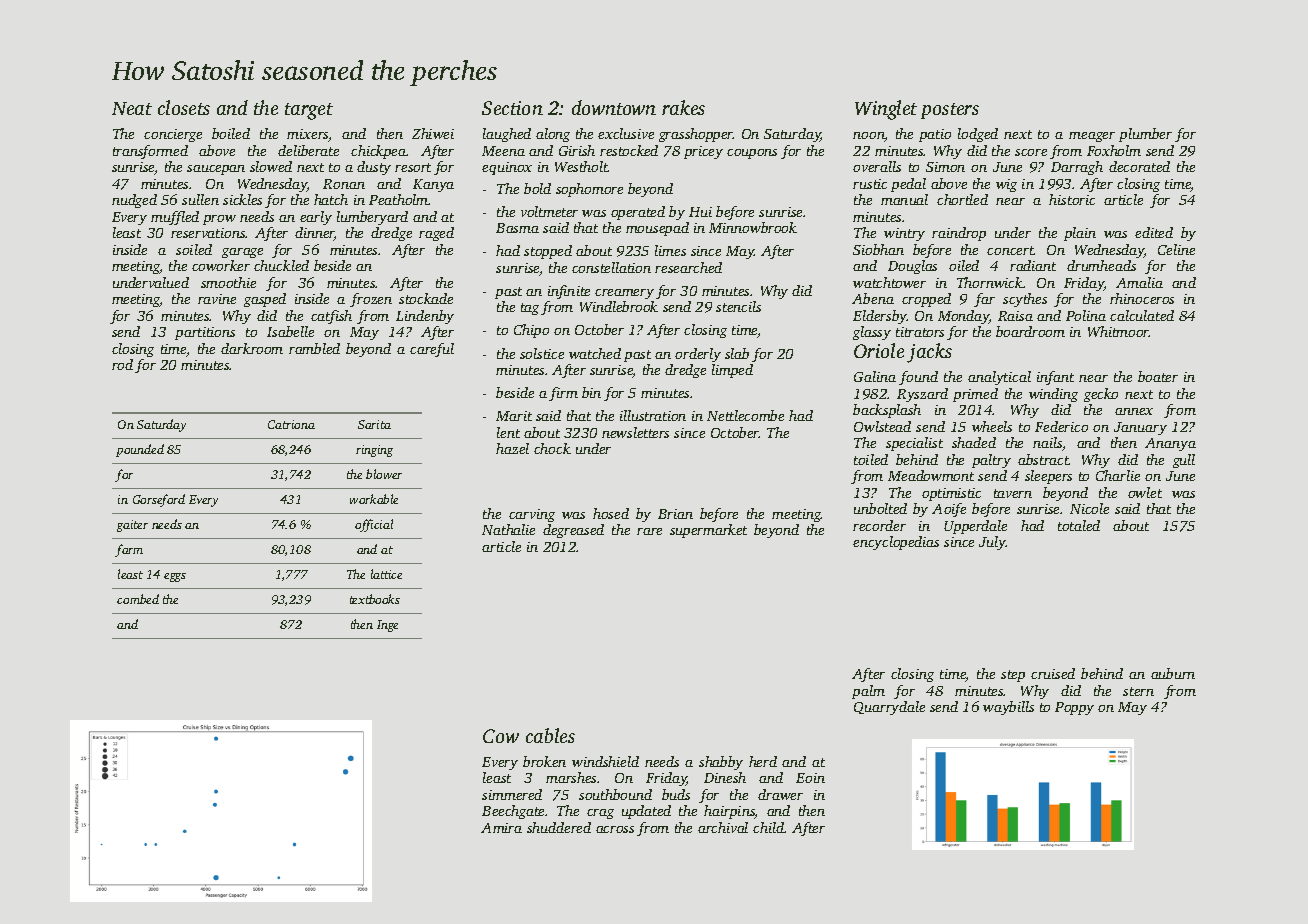 The image size is (1308, 924). What do you see at coordinates (573, 531) in the image?
I see `degreased` at bounding box center [573, 531].
